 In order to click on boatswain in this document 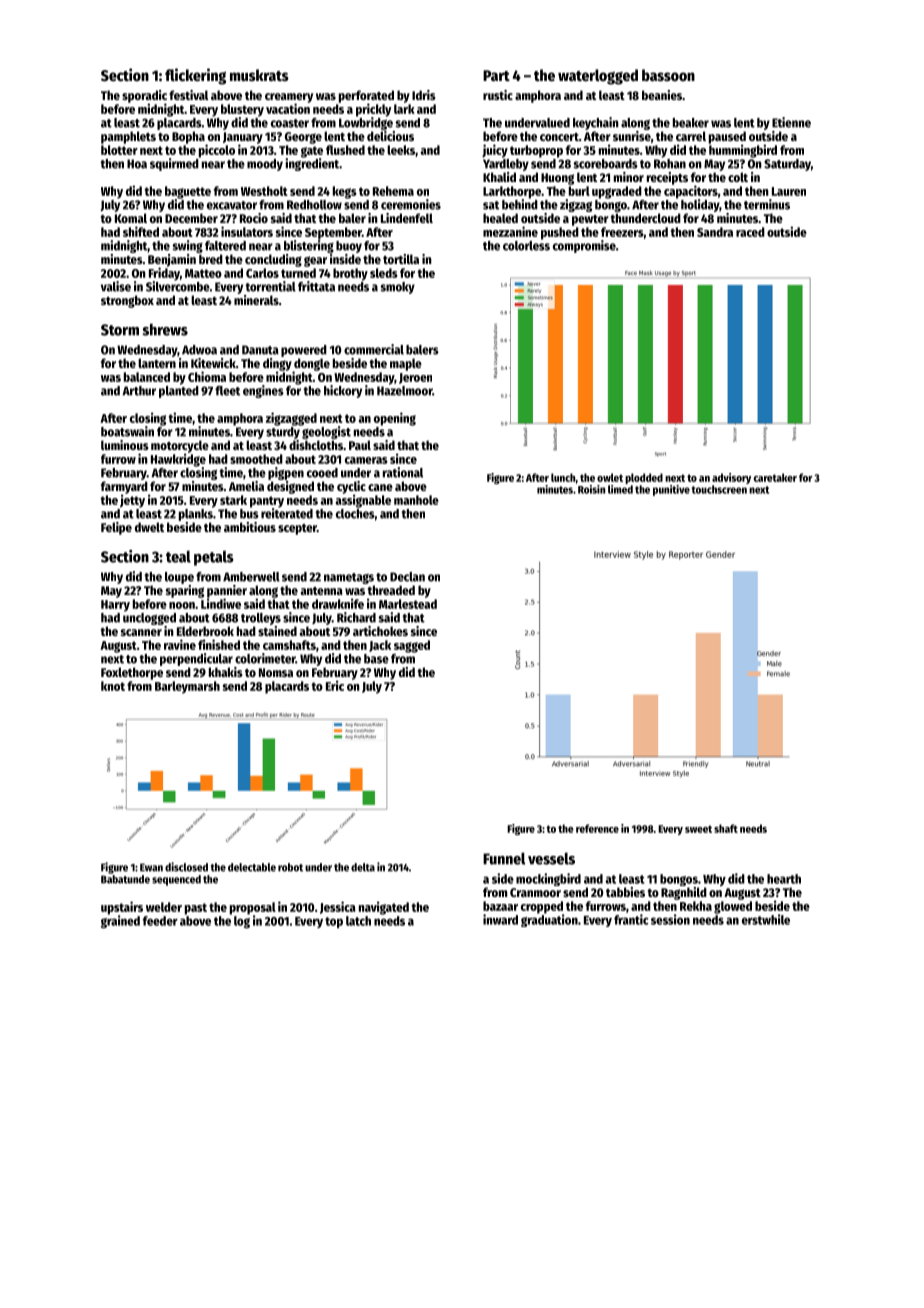, I will do `click(127, 431)`.
